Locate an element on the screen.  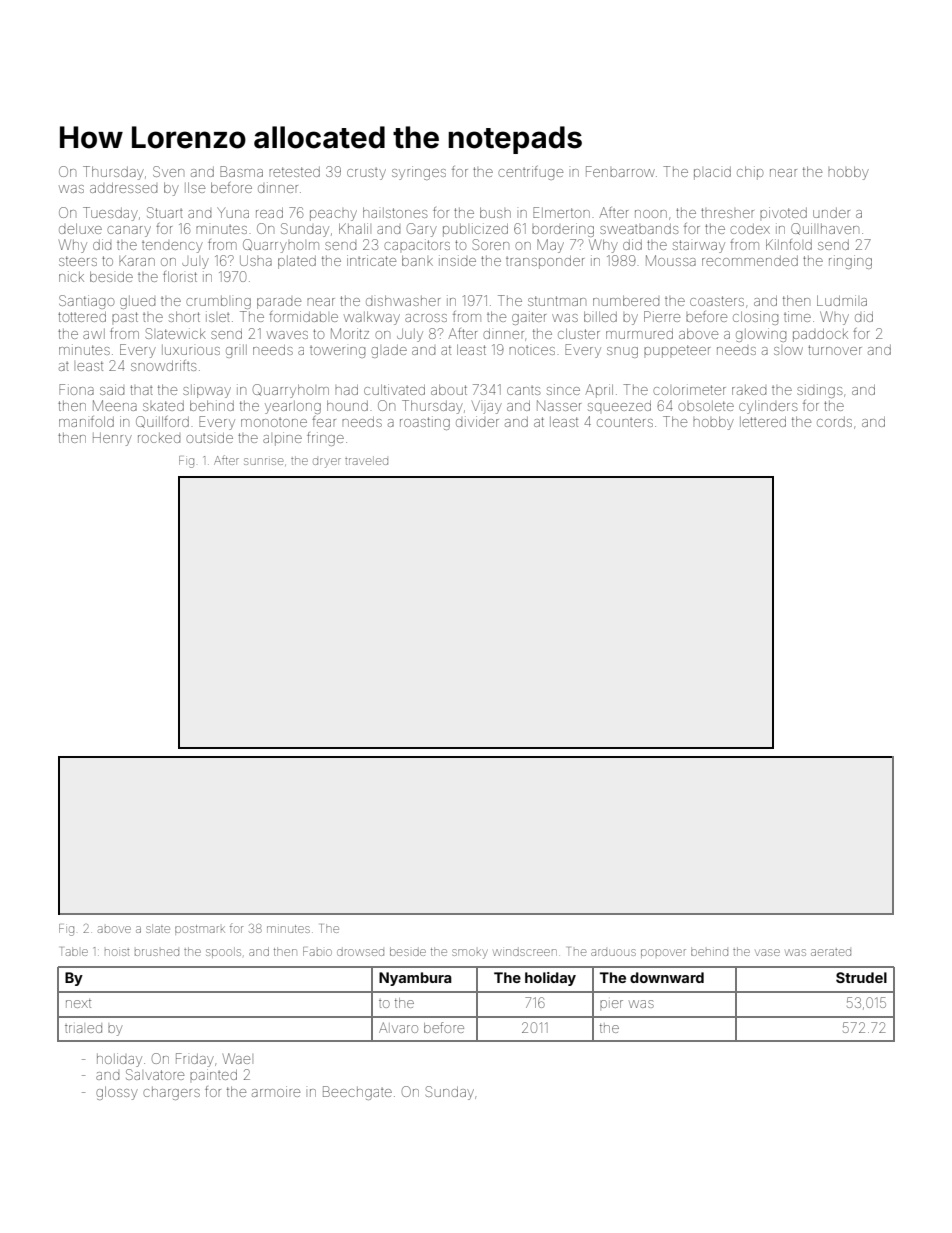
drowsed is located at coordinates (360, 952).
